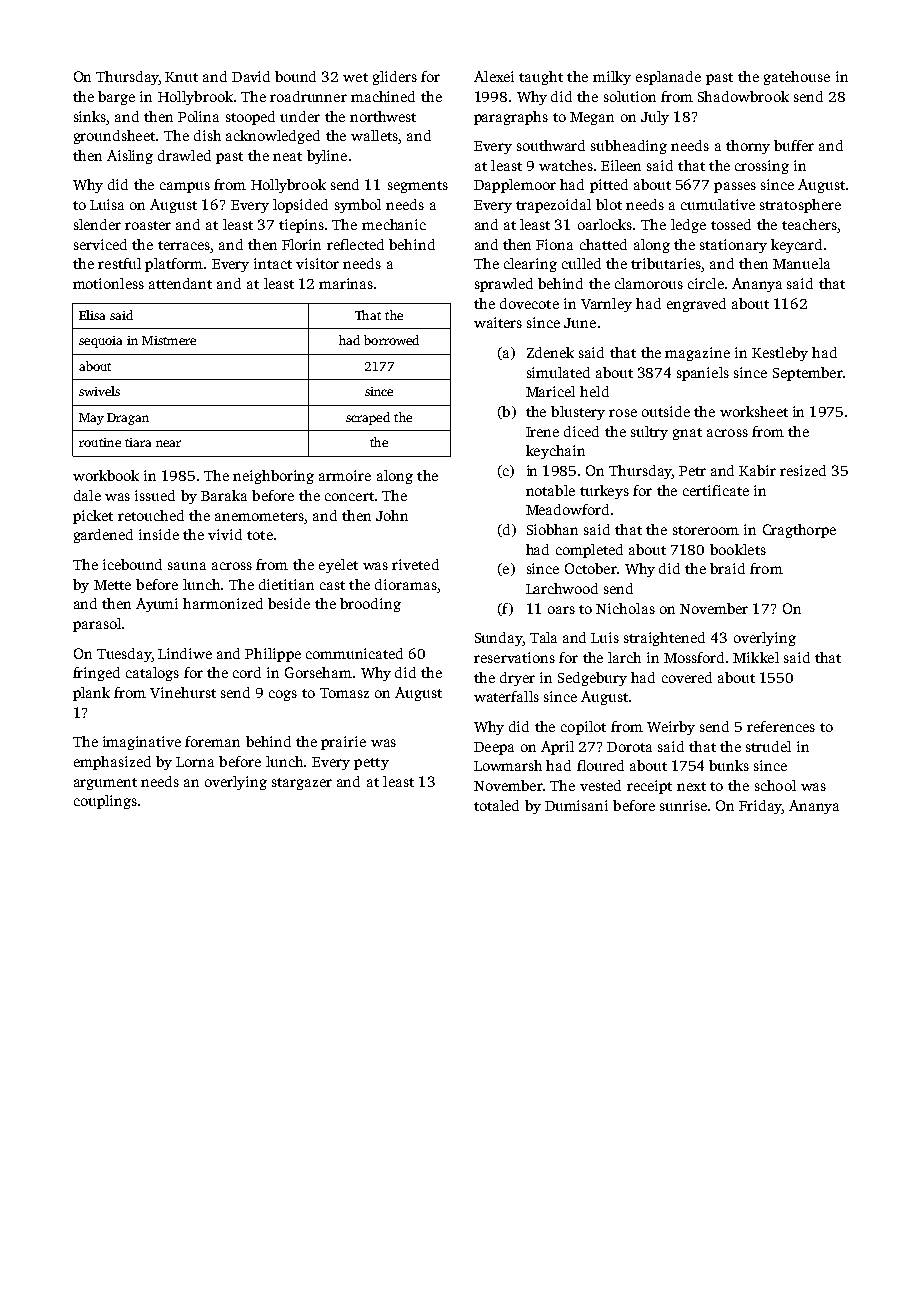  I want to click on gliders, so click(395, 78).
